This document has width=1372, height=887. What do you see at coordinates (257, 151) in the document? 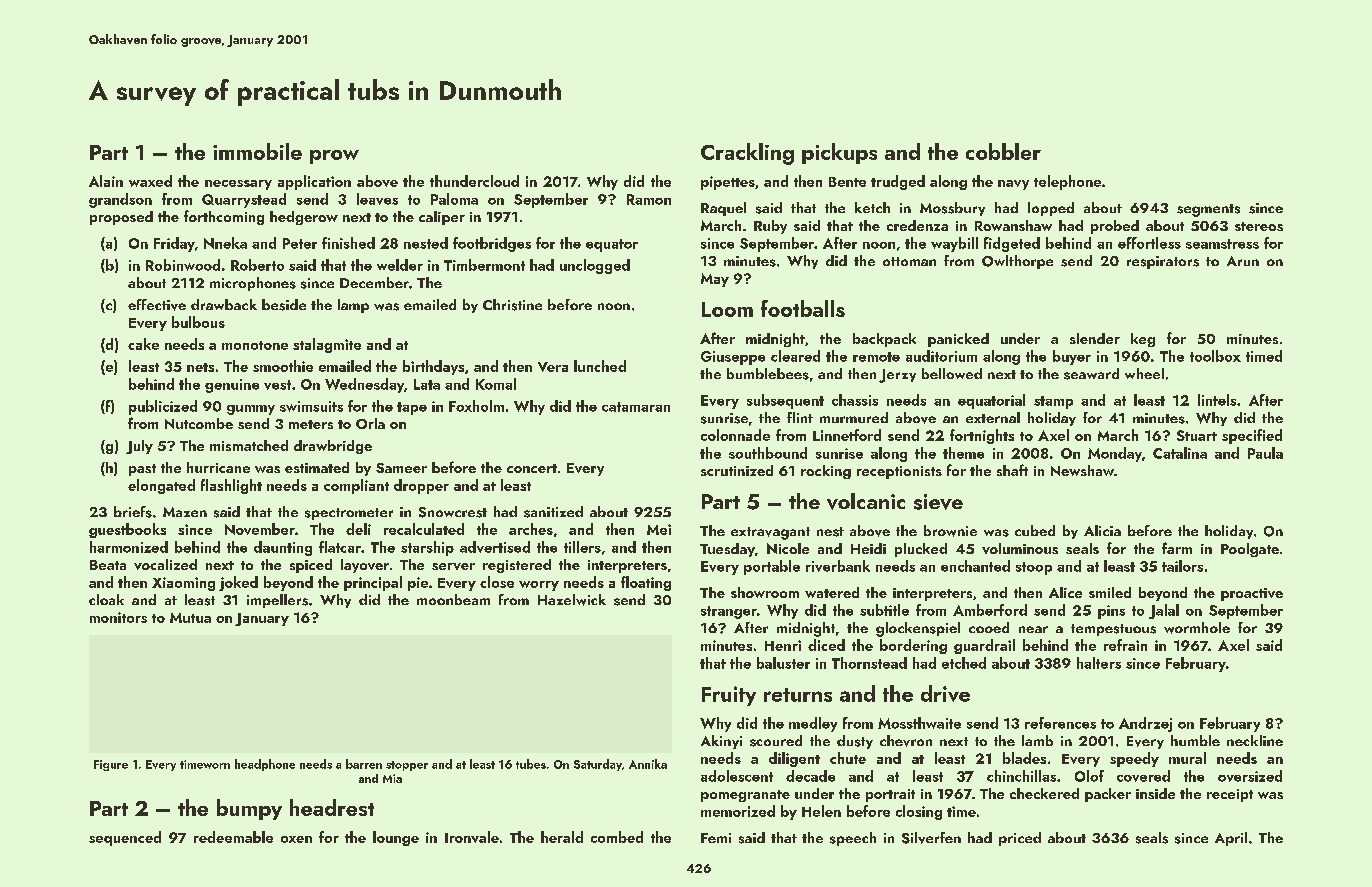
I see `immobile` at bounding box center [257, 151].
